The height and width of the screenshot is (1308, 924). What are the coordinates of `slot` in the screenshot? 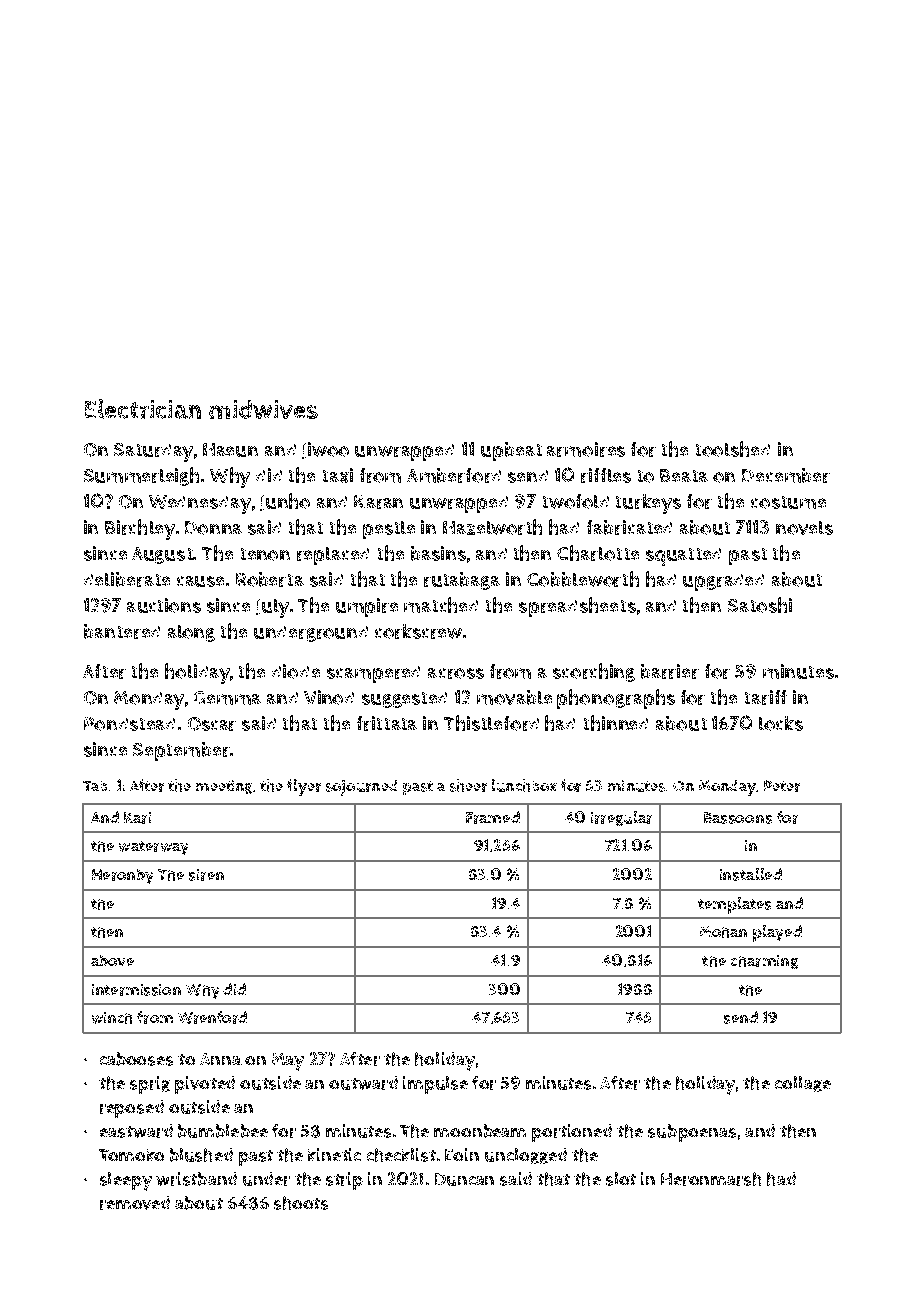 It's located at (621, 1179).
